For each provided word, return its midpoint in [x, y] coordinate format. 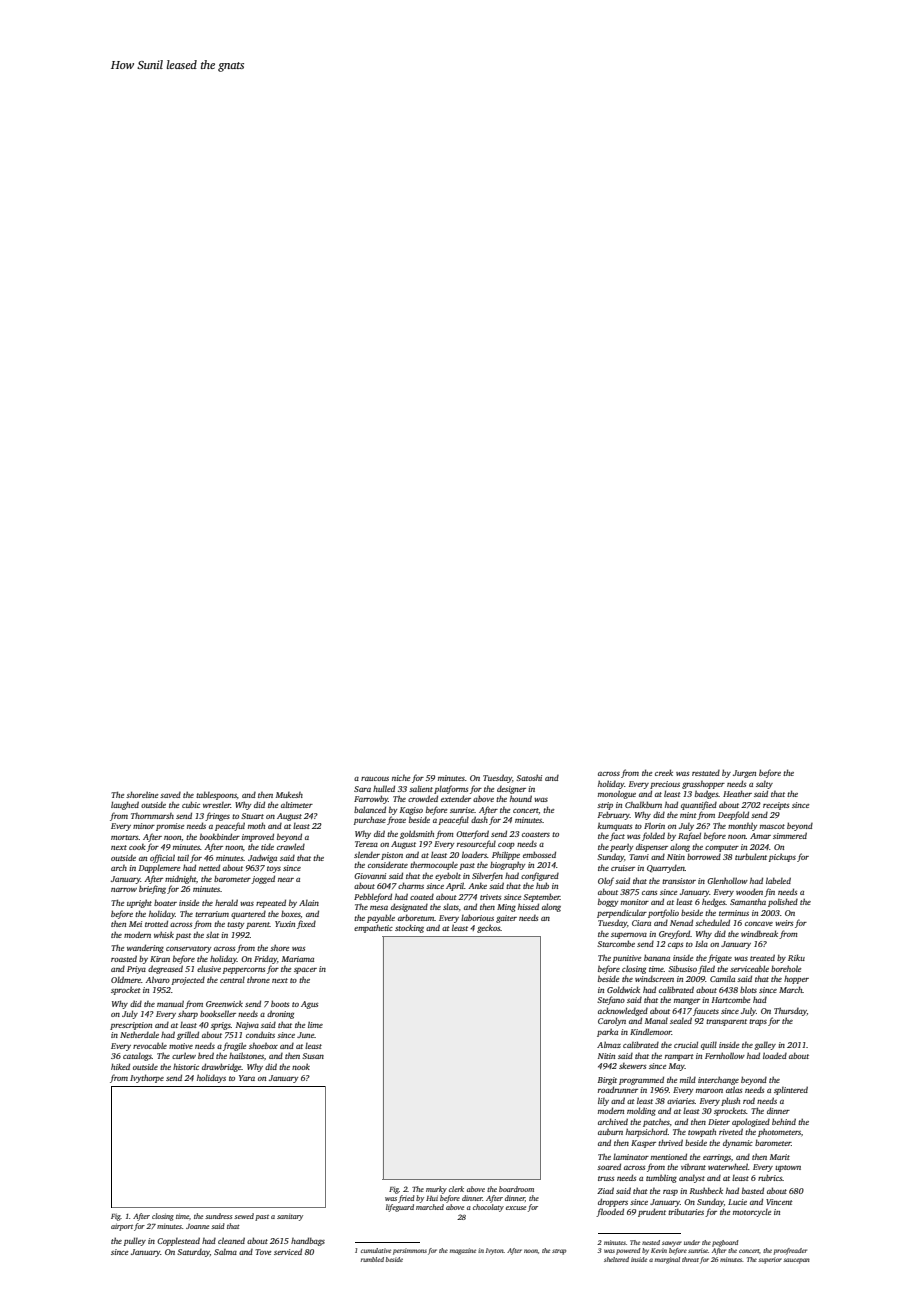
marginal [667, 1260]
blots [748, 989]
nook [301, 1067]
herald [226, 902]
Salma [225, 1252]
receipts [776, 806]
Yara [247, 1078]
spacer [305, 971]
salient [421, 789]
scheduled [712, 922]
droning [280, 1014]
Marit [780, 1157]
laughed [125, 805]
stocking [409, 928]
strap [559, 1252]
